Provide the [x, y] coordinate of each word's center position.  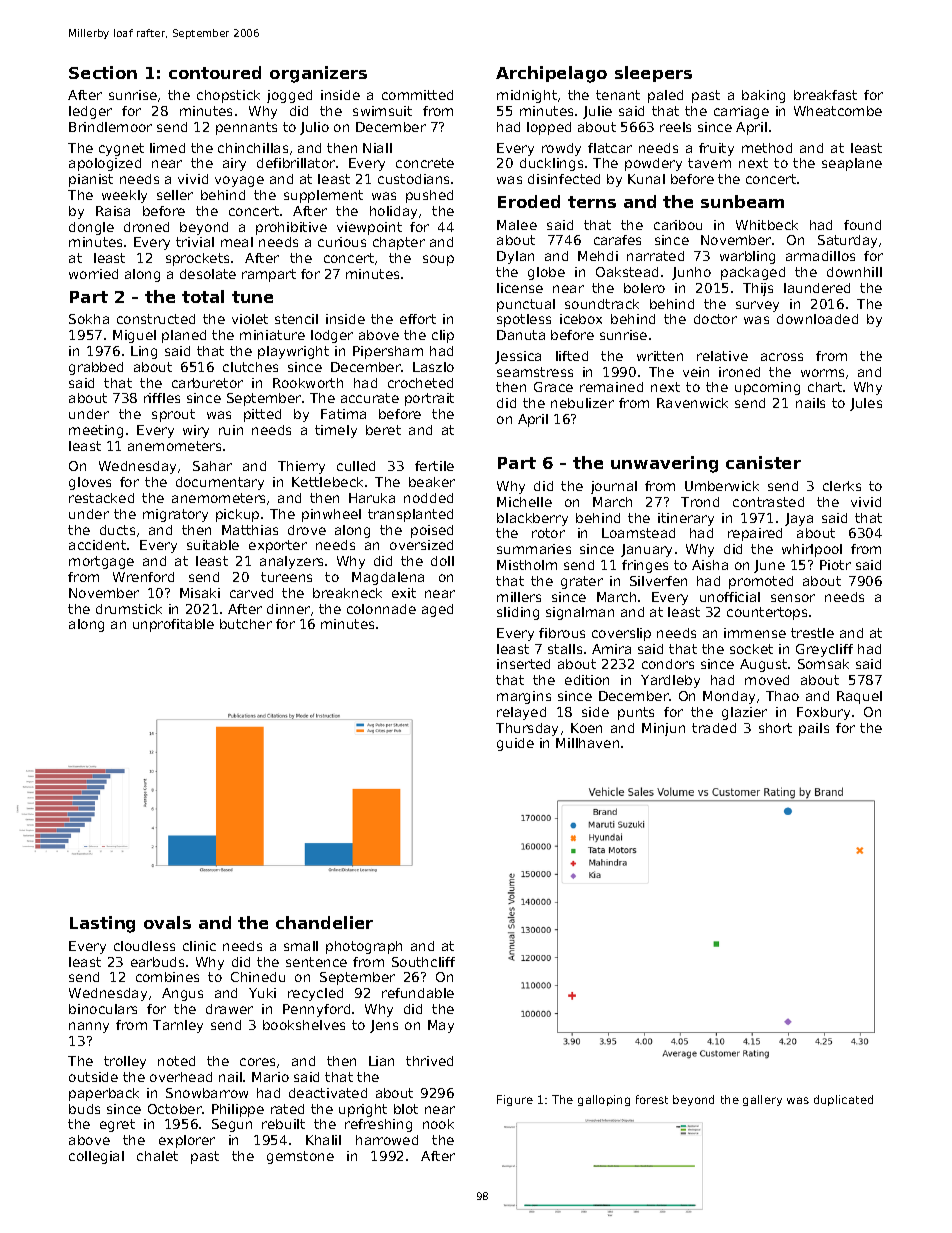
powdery [653, 164]
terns [592, 202]
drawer [229, 1009]
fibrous [562, 633]
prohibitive [291, 228]
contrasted [768, 502]
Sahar [212, 466]
